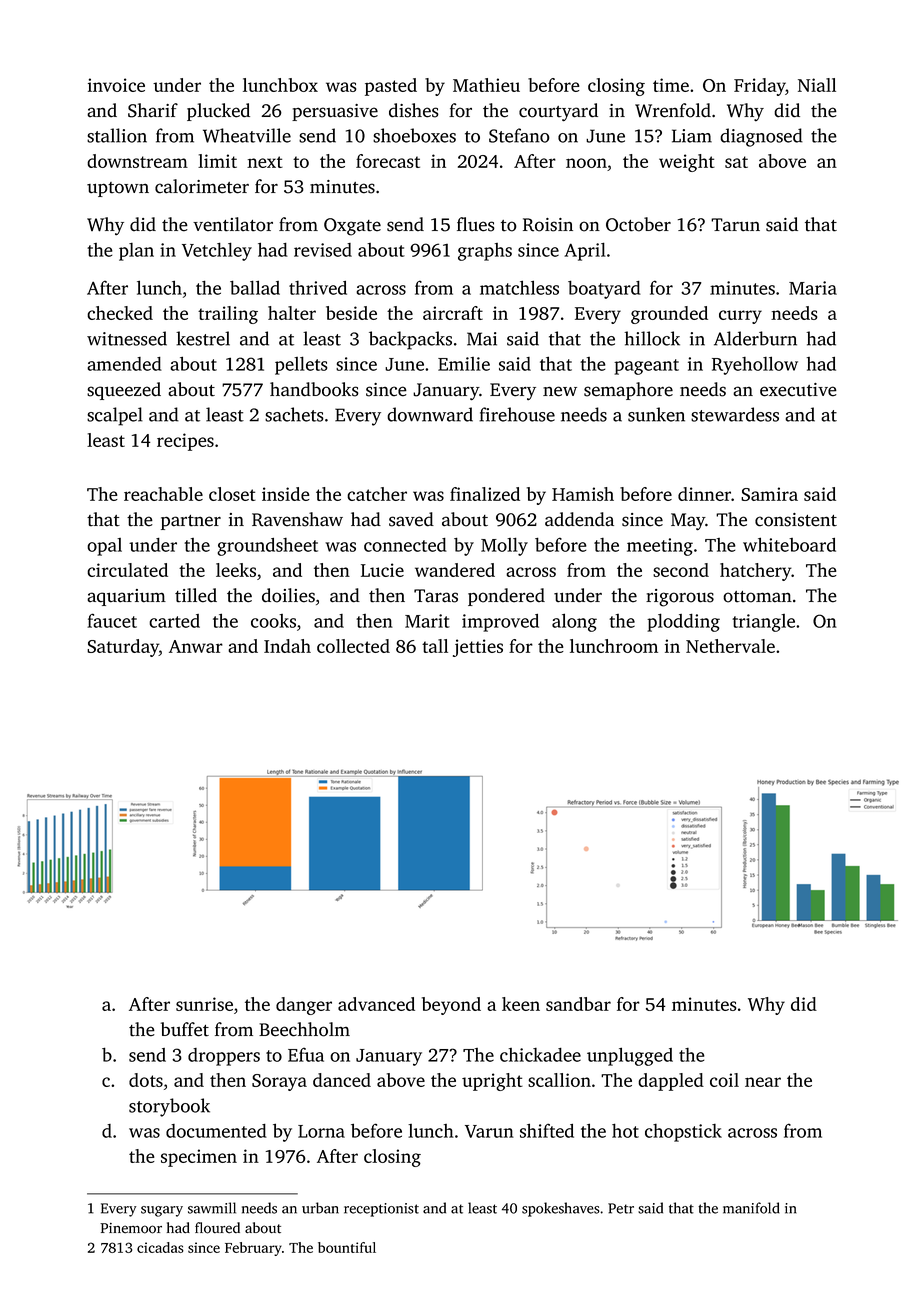 The image size is (924, 1308). I want to click on cicadas, so click(160, 1247).
